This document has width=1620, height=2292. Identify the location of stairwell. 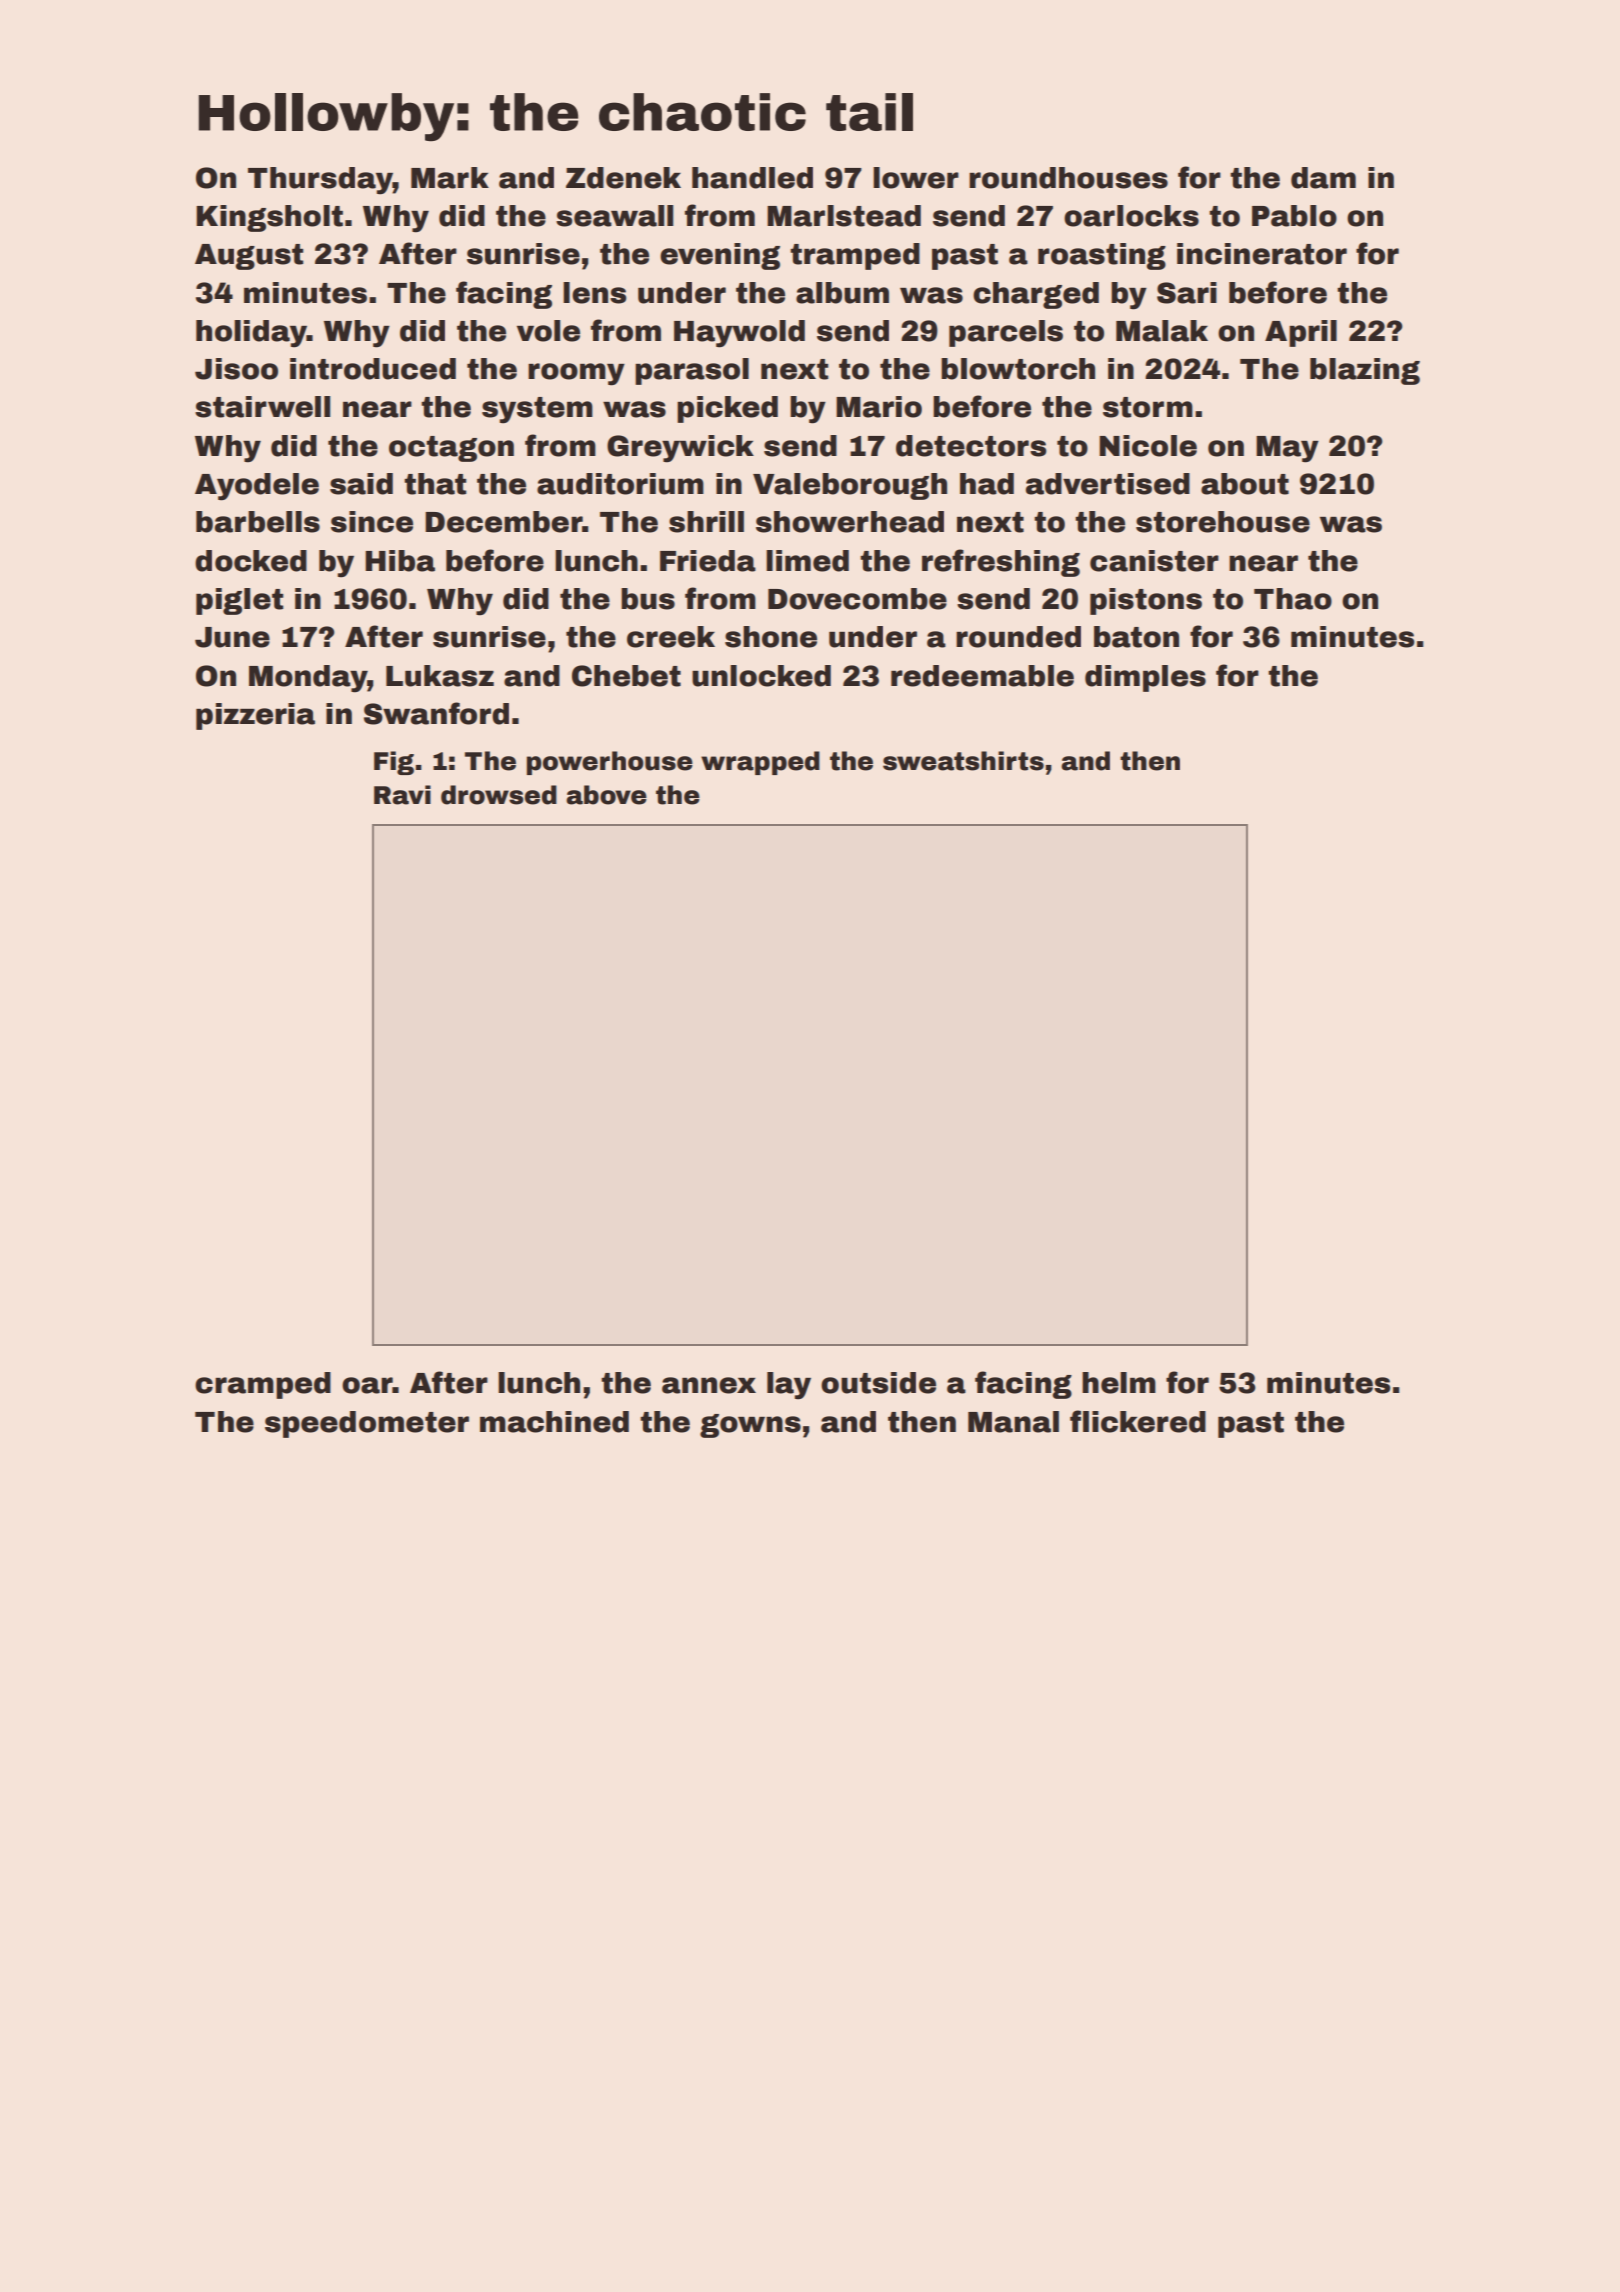
(262, 407).
